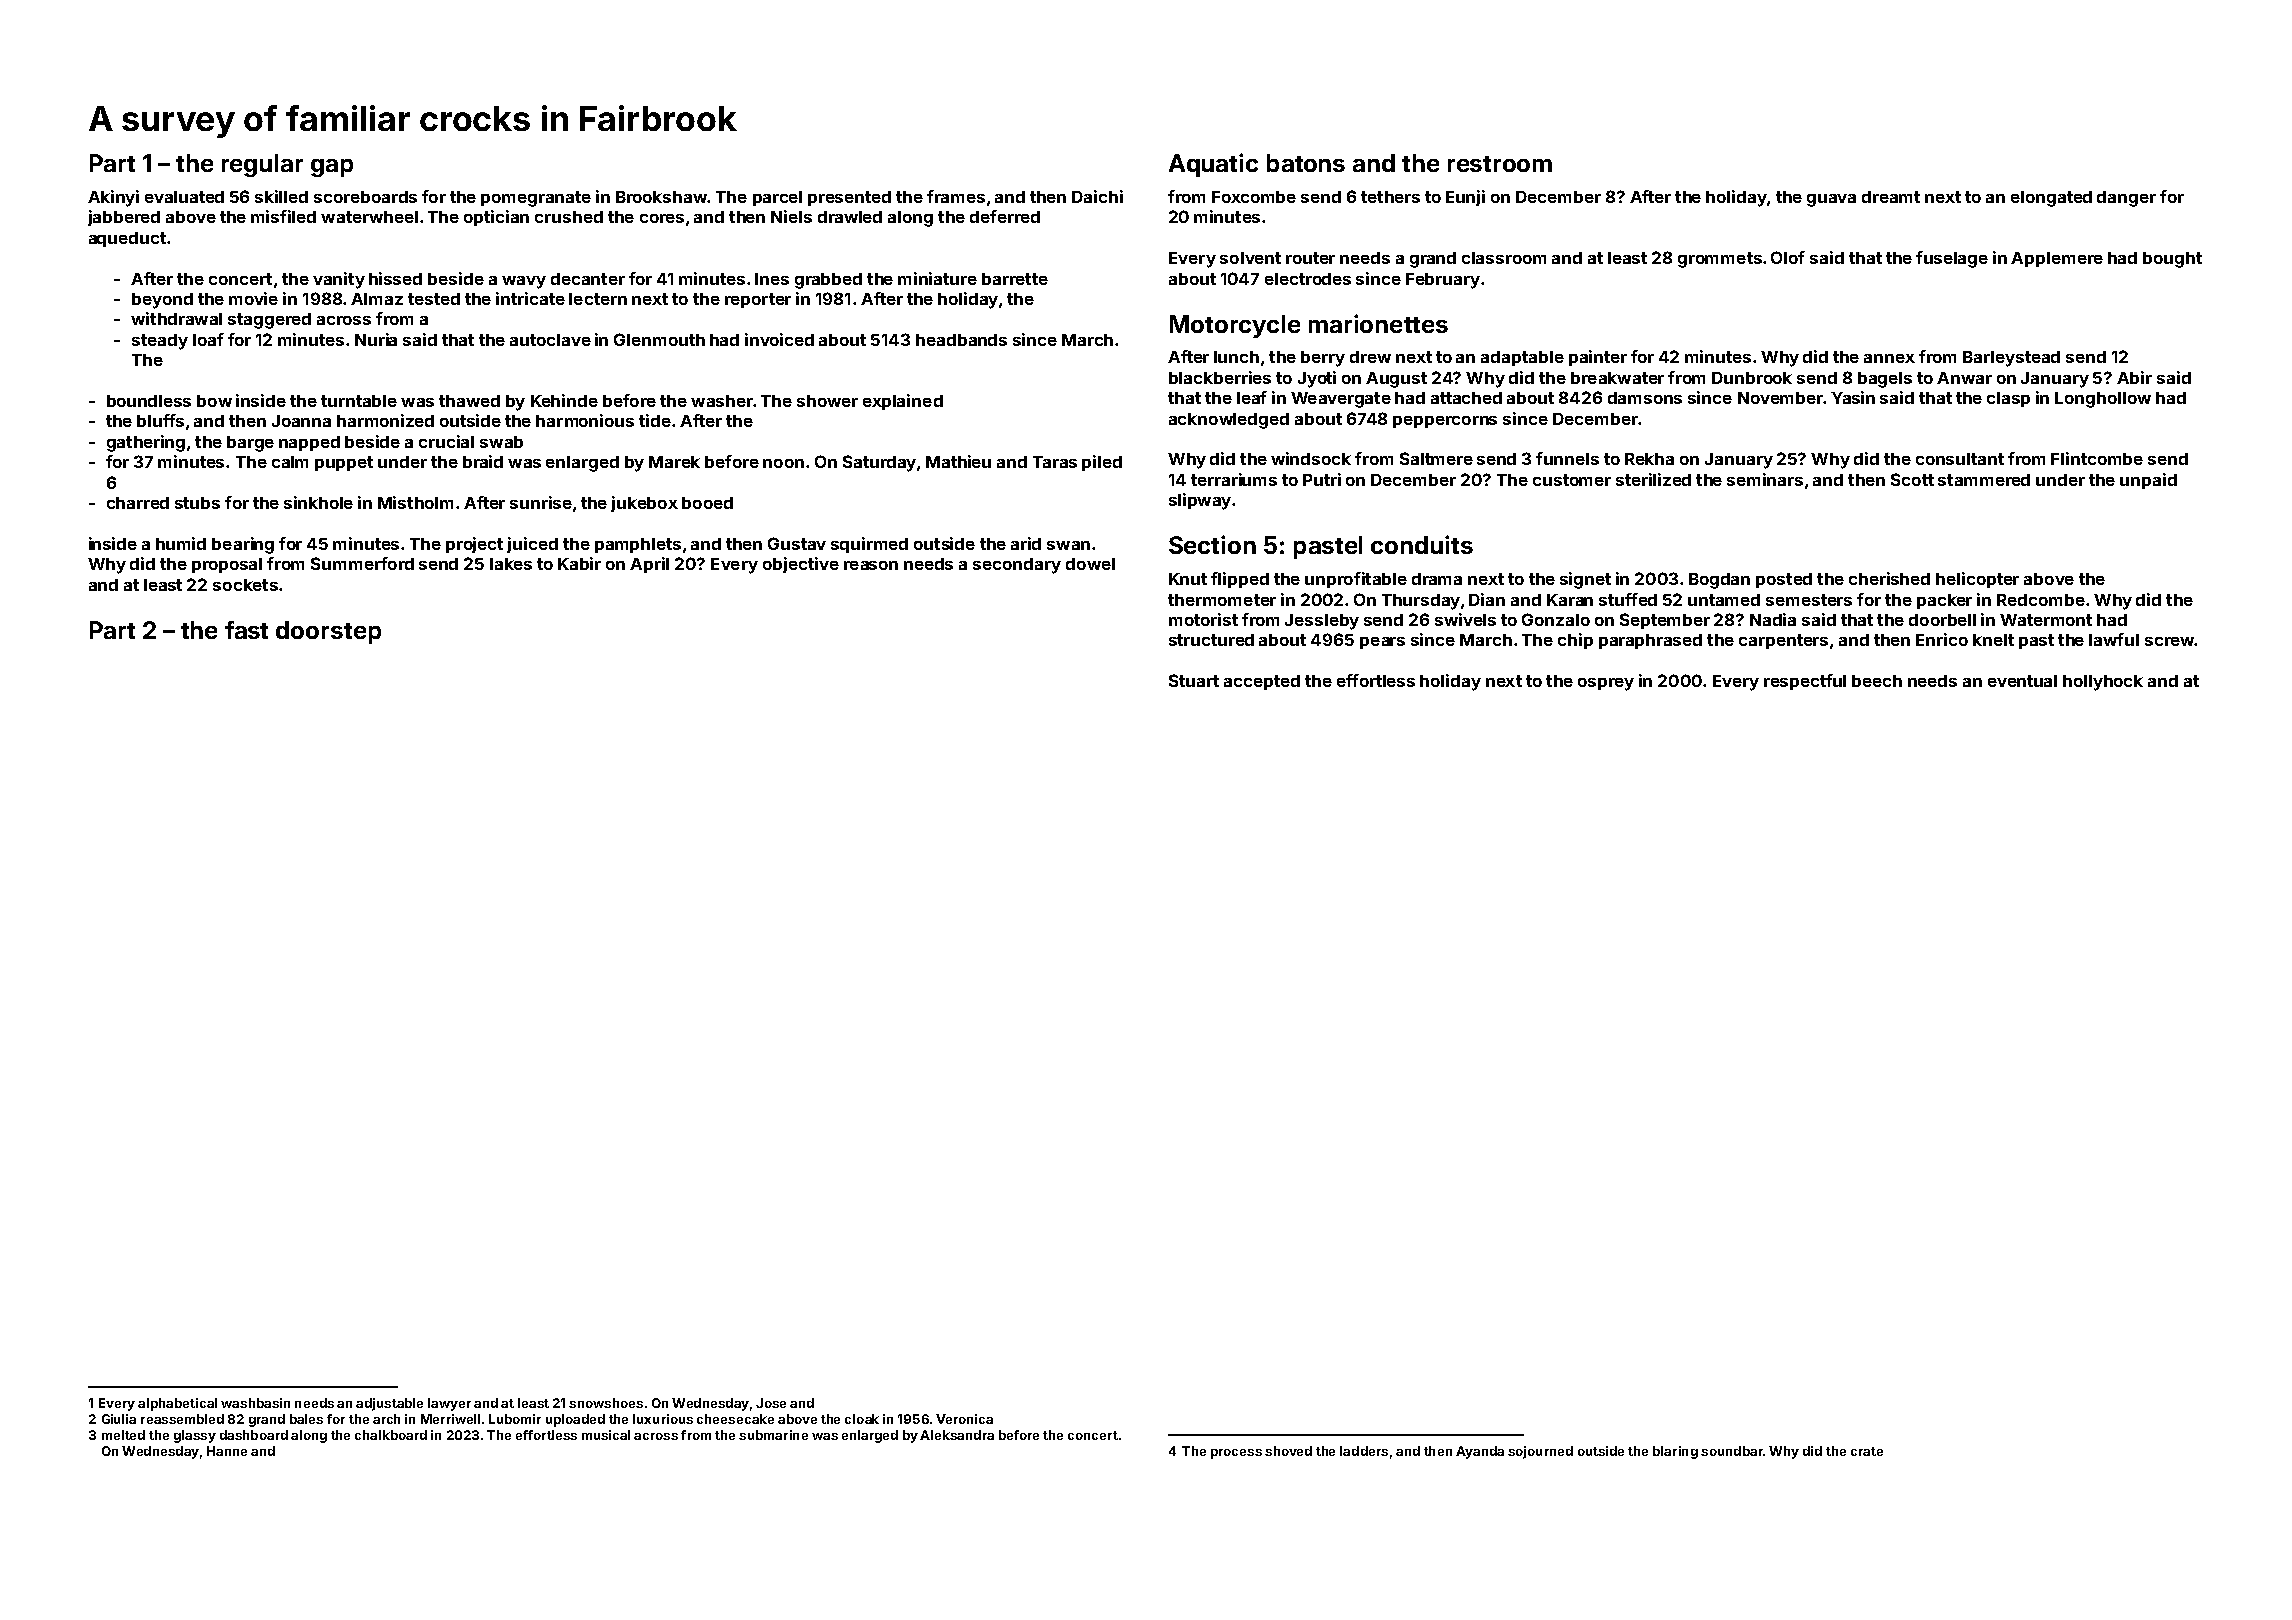 Image resolution: width=2292 pixels, height=1620 pixels. Describe the element at coordinates (1262, 682) in the screenshot. I see `accepted` at that location.
